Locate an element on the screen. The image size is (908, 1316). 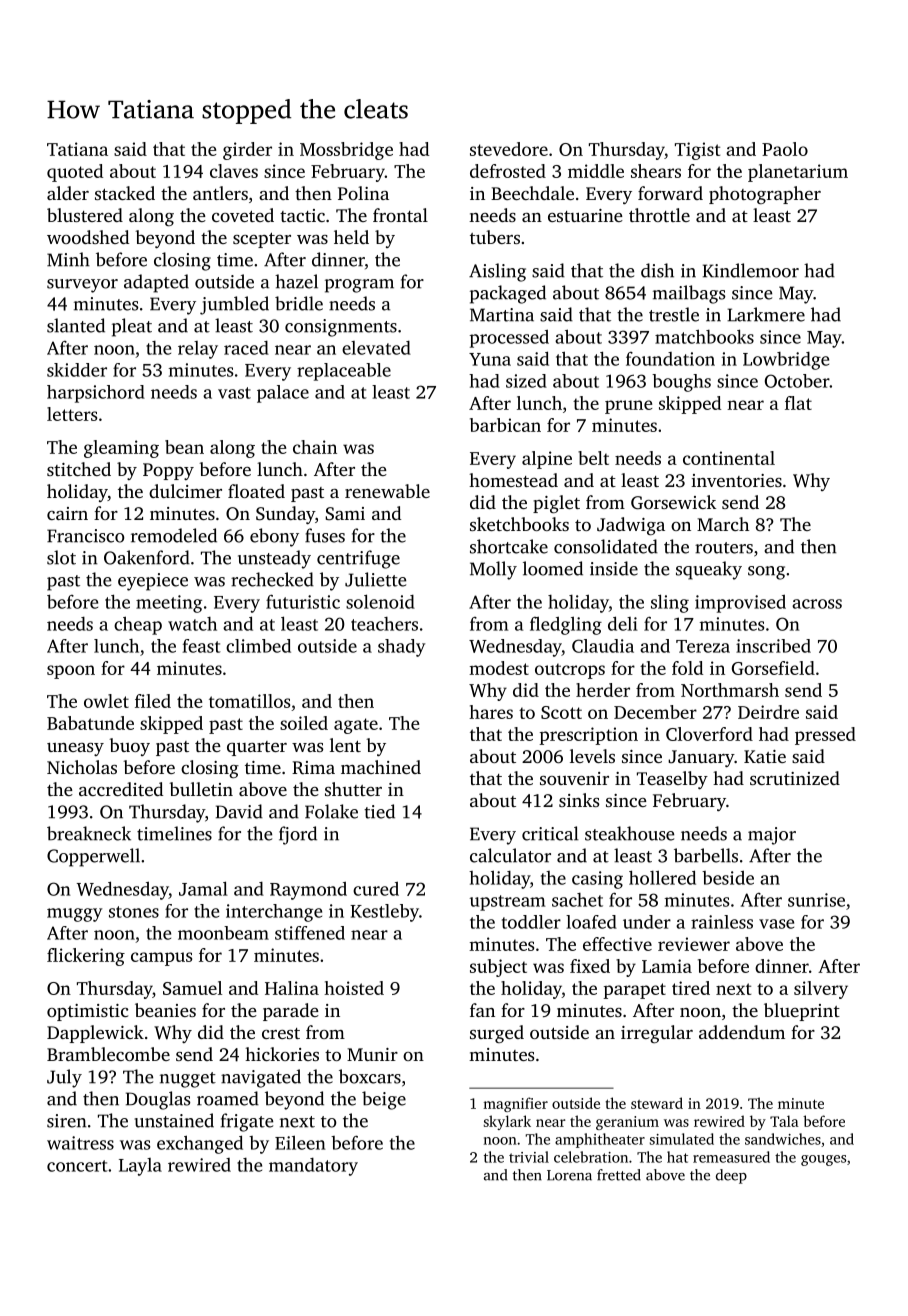
cairn is located at coordinates (67, 513).
